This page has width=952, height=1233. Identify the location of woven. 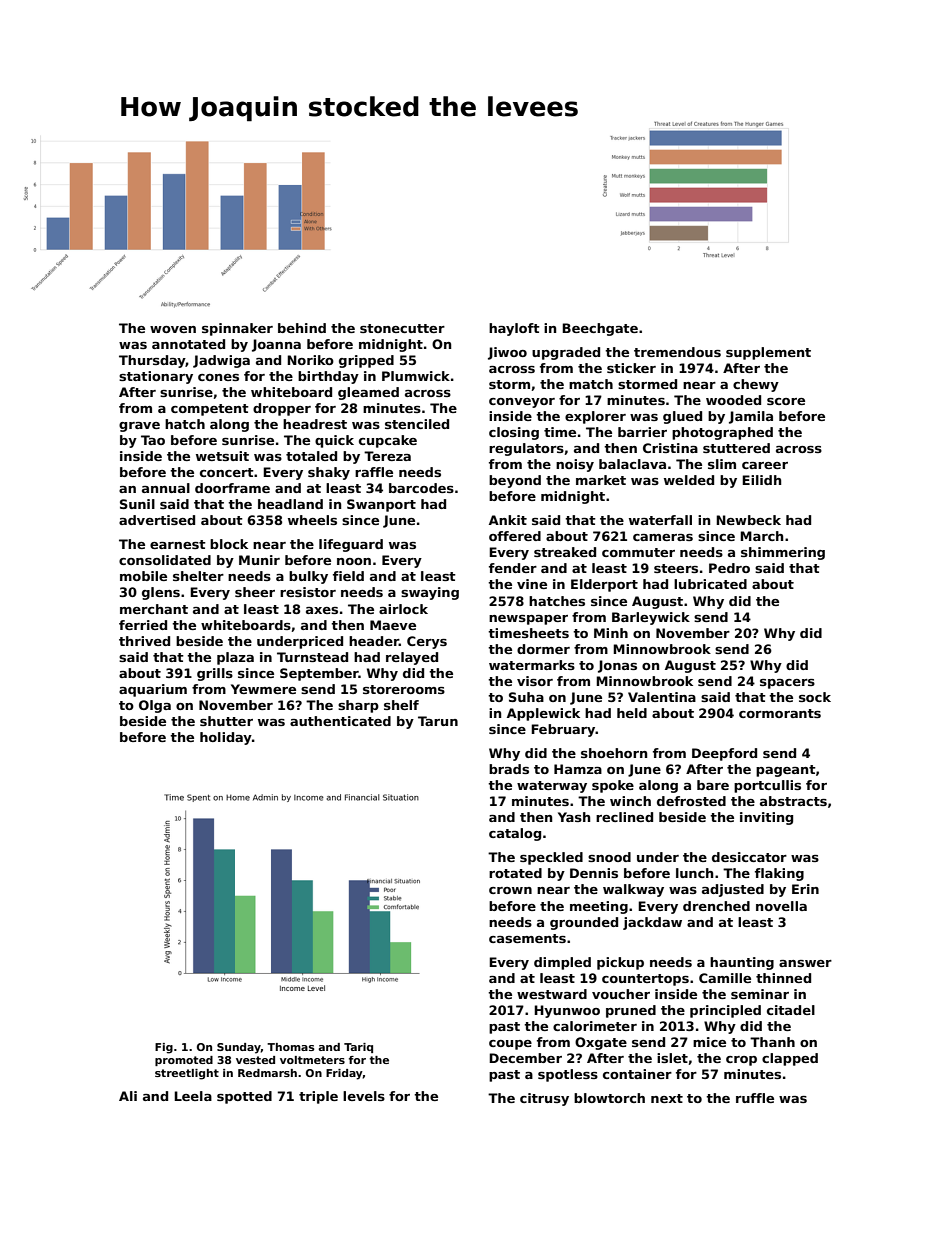
(173, 329).
